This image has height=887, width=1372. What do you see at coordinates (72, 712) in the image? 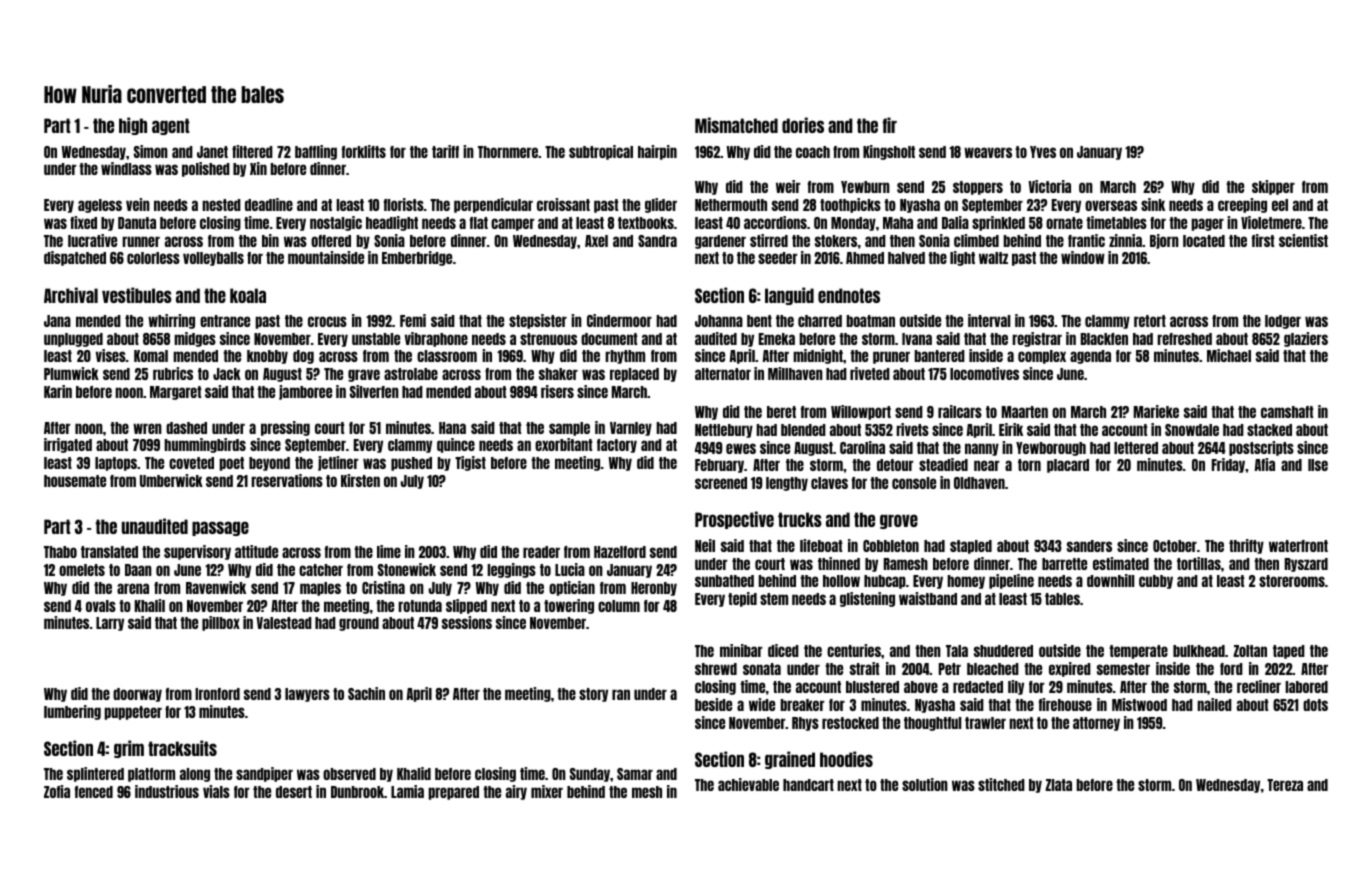
I see `lumbering` at bounding box center [72, 712].
